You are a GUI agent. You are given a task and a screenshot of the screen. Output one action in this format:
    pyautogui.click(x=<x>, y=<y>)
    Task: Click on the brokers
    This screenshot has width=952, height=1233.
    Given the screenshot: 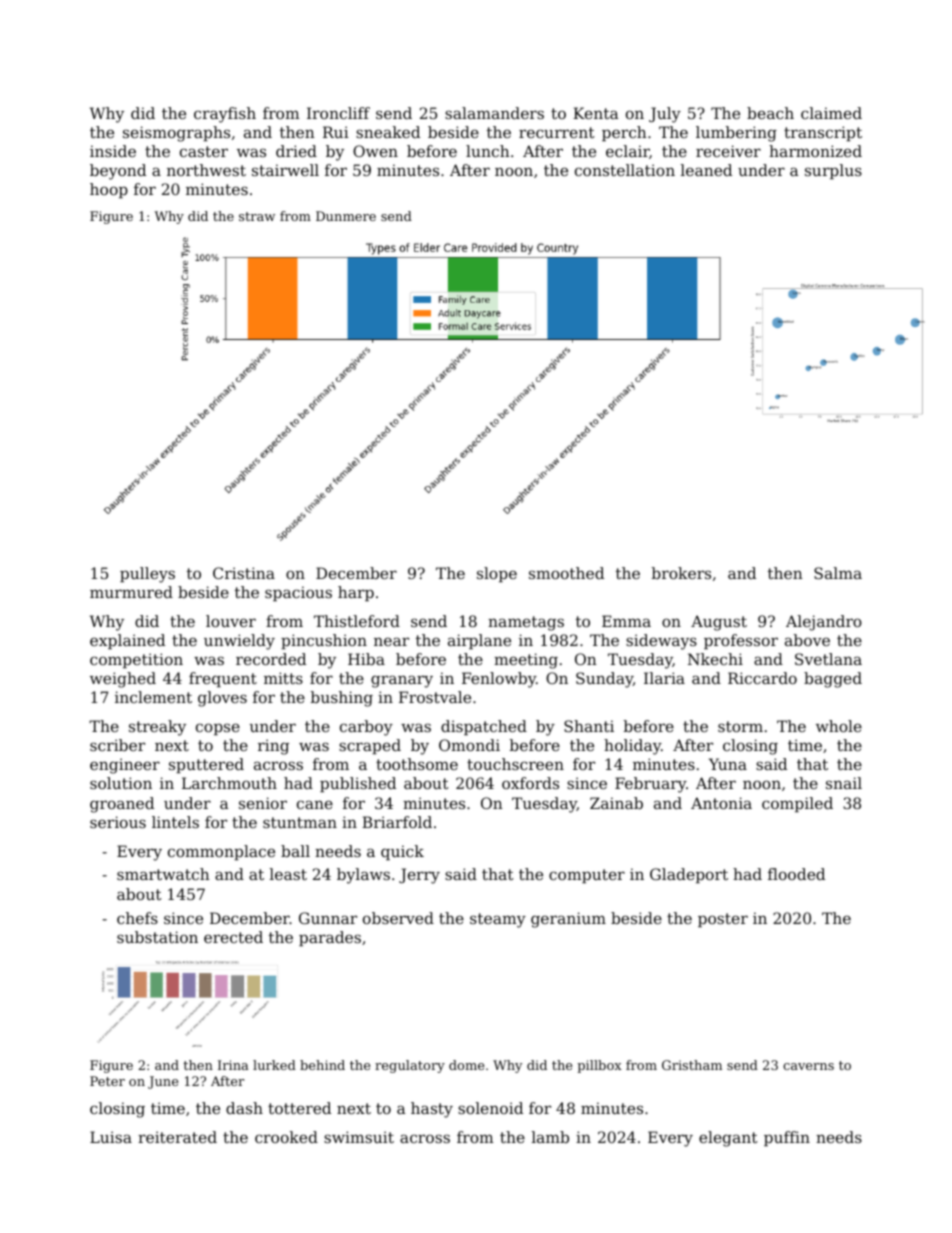 What is the action you would take?
    pyautogui.click(x=681, y=573)
